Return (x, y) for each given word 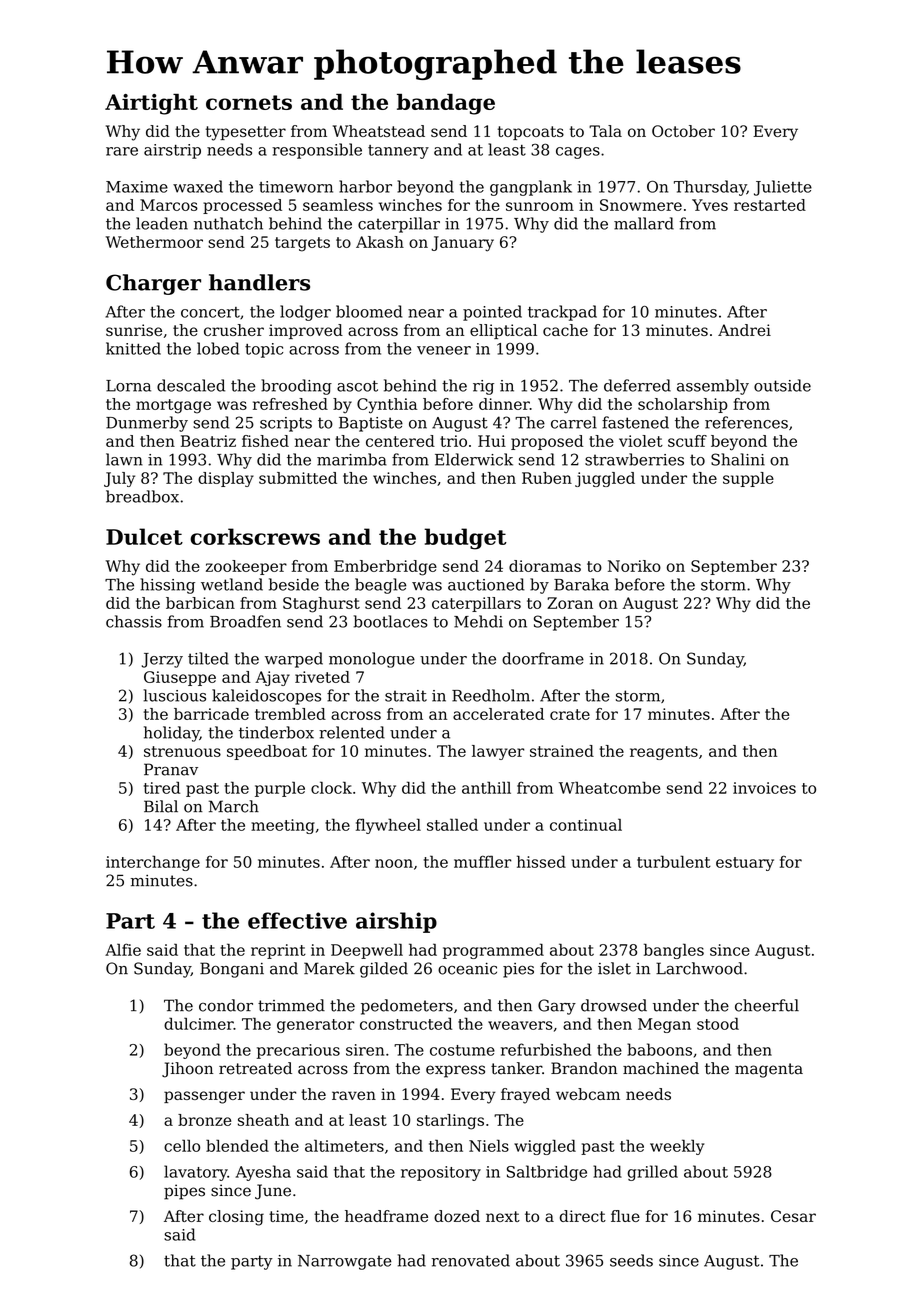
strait (406, 696)
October (683, 131)
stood (718, 1023)
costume (462, 1050)
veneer (444, 350)
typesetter (246, 133)
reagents (664, 753)
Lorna (128, 386)
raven (354, 1095)
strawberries (634, 459)
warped (294, 660)
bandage (446, 104)
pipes (184, 1192)
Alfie (123, 949)
